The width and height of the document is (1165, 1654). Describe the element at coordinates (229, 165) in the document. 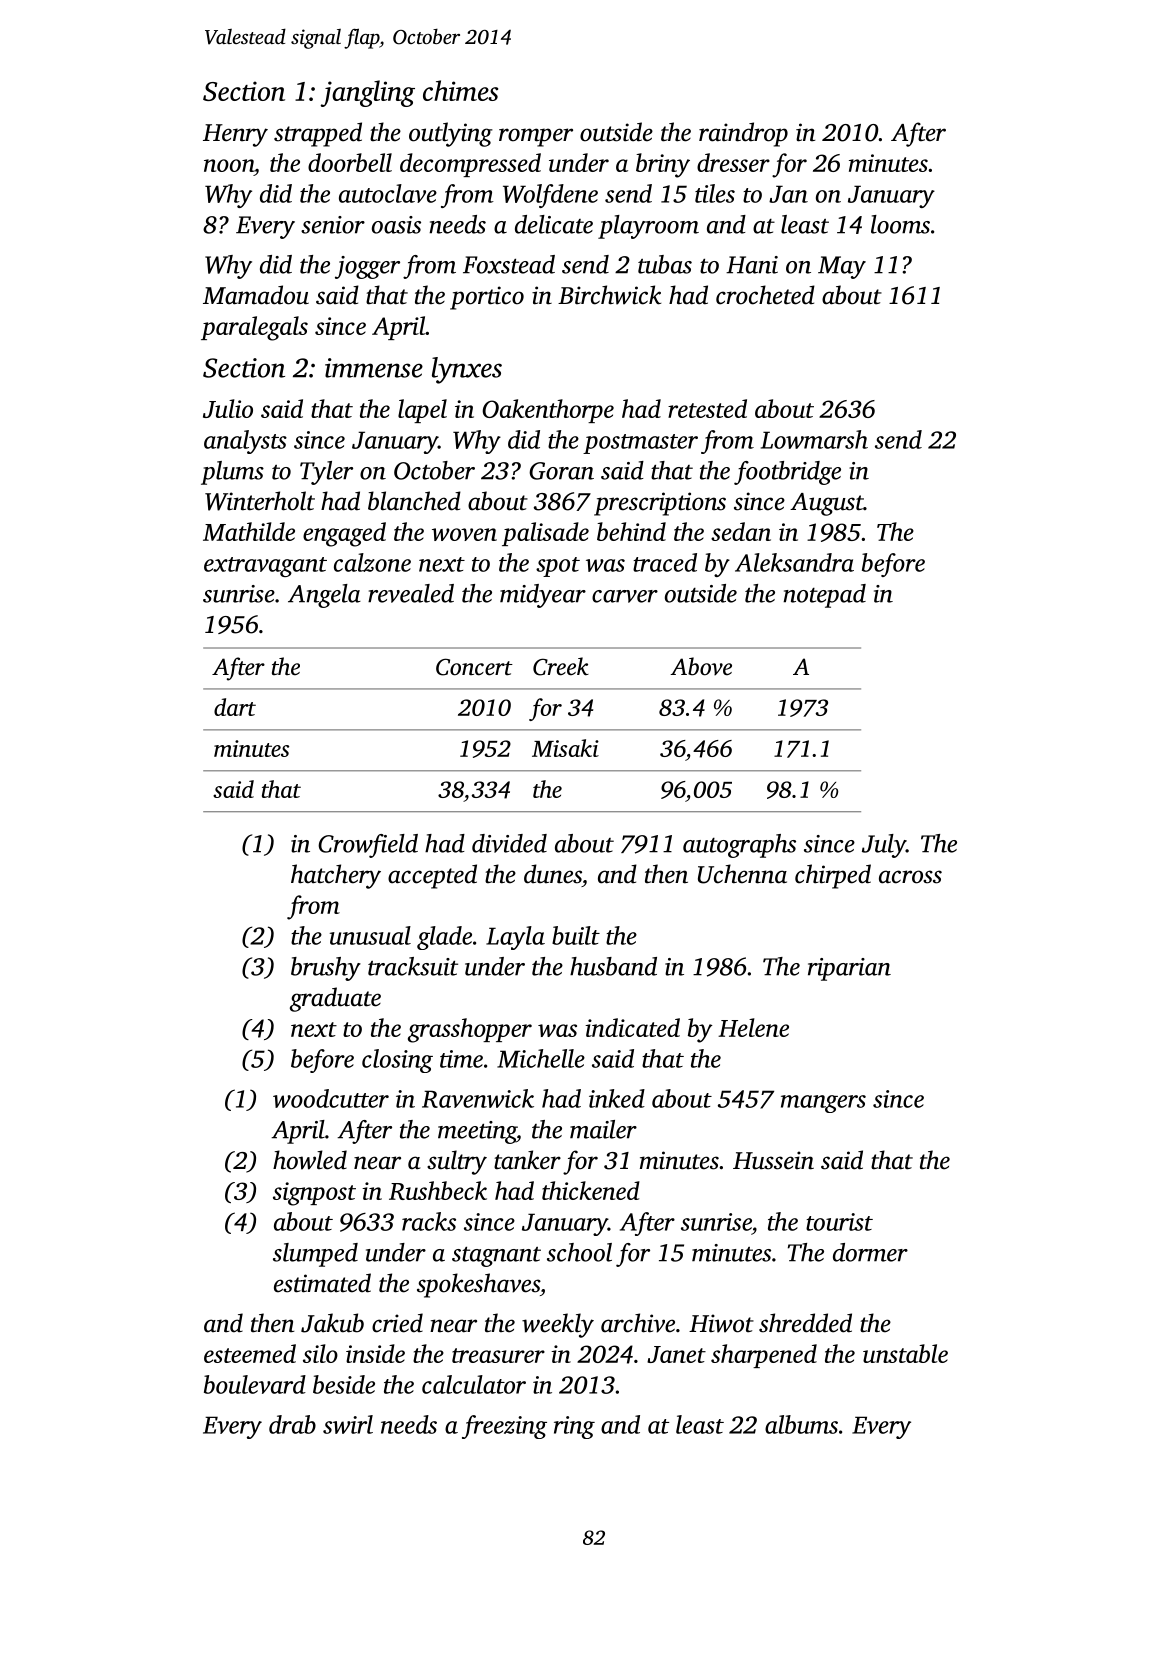

I see `noon` at that location.
